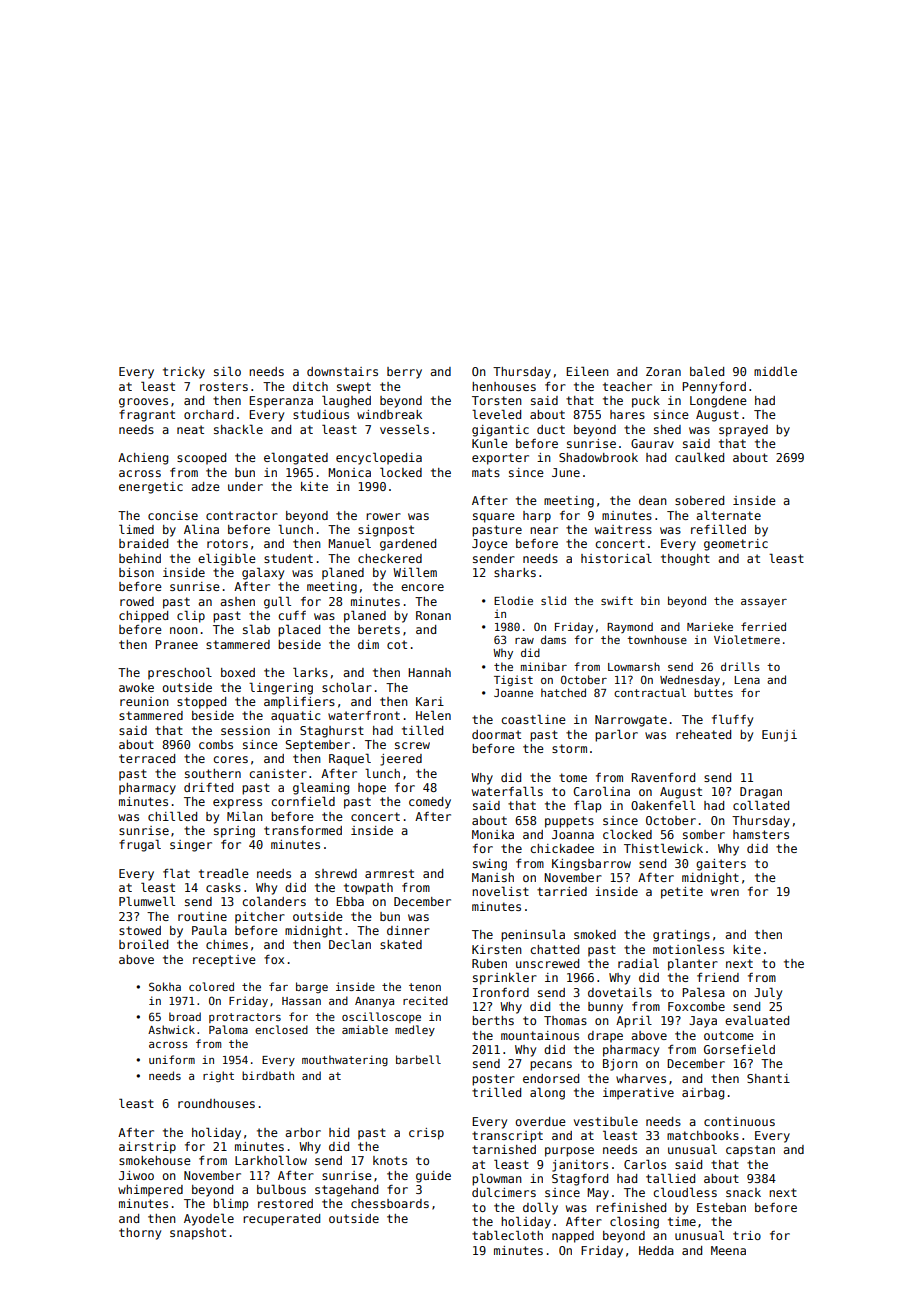 Image resolution: width=924 pixels, height=1308 pixels. I want to click on tablecloth, so click(507, 1235).
